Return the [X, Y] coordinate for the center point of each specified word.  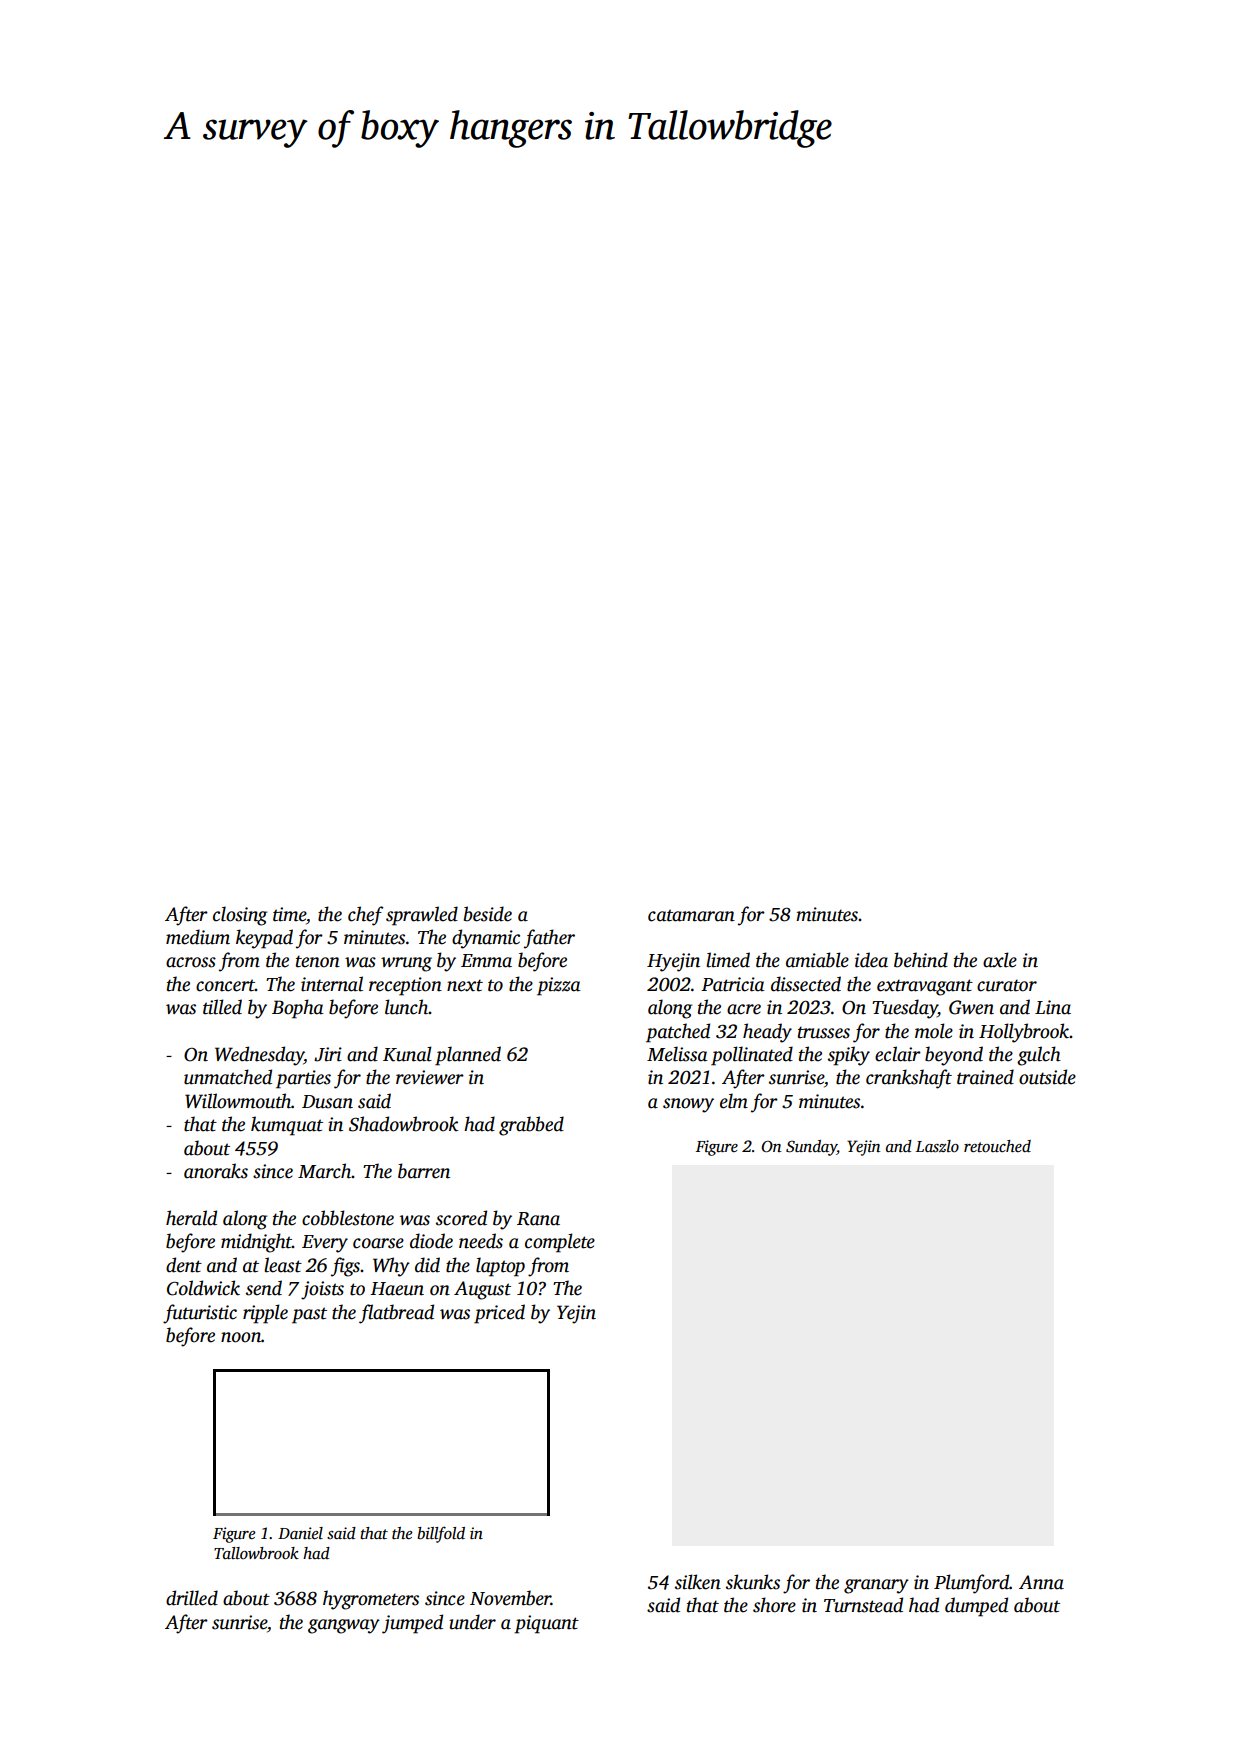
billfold [441, 1534]
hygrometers [371, 1600]
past [309, 1315]
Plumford [971, 1584]
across [191, 962]
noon [241, 1337]
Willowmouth [238, 1101]
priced [499, 1314]
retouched [997, 1146]
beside [488, 914]
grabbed [531, 1126]
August [482, 1290]
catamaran [691, 915]
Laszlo [937, 1146]
